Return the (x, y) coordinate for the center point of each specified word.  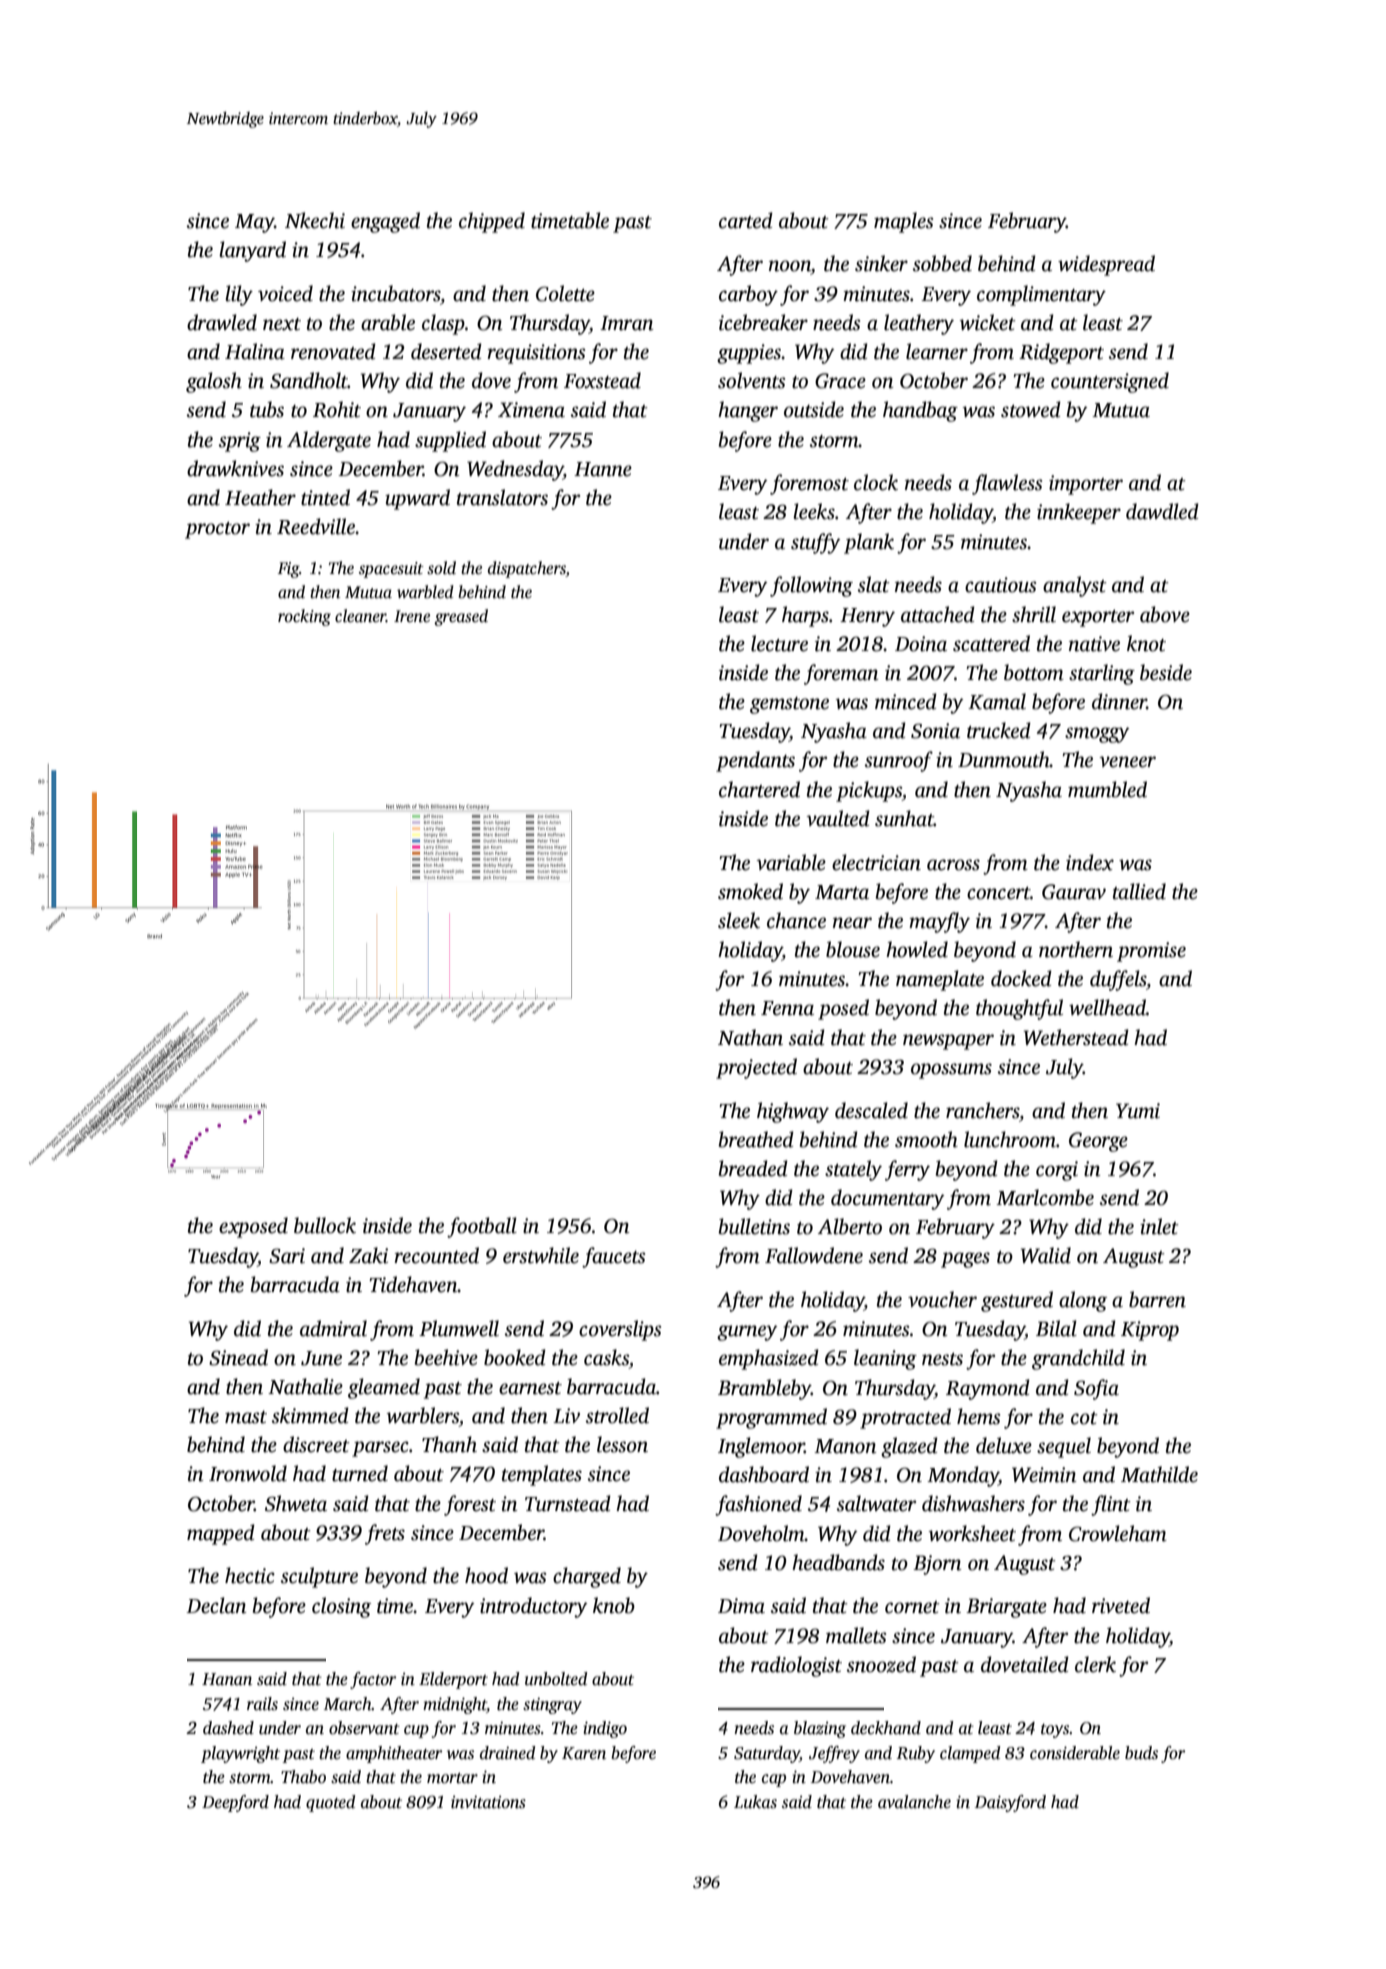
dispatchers (527, 569)
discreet (316, 1444)
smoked (750, 891)
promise (1151, 952)
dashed (228, 1728)
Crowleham (1118, 1533)
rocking (304, 617)
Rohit (337, 409)
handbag (920, 411)
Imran (627, 323)
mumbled (1107, 789)
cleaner (360, 616)
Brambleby (764, 1389)
